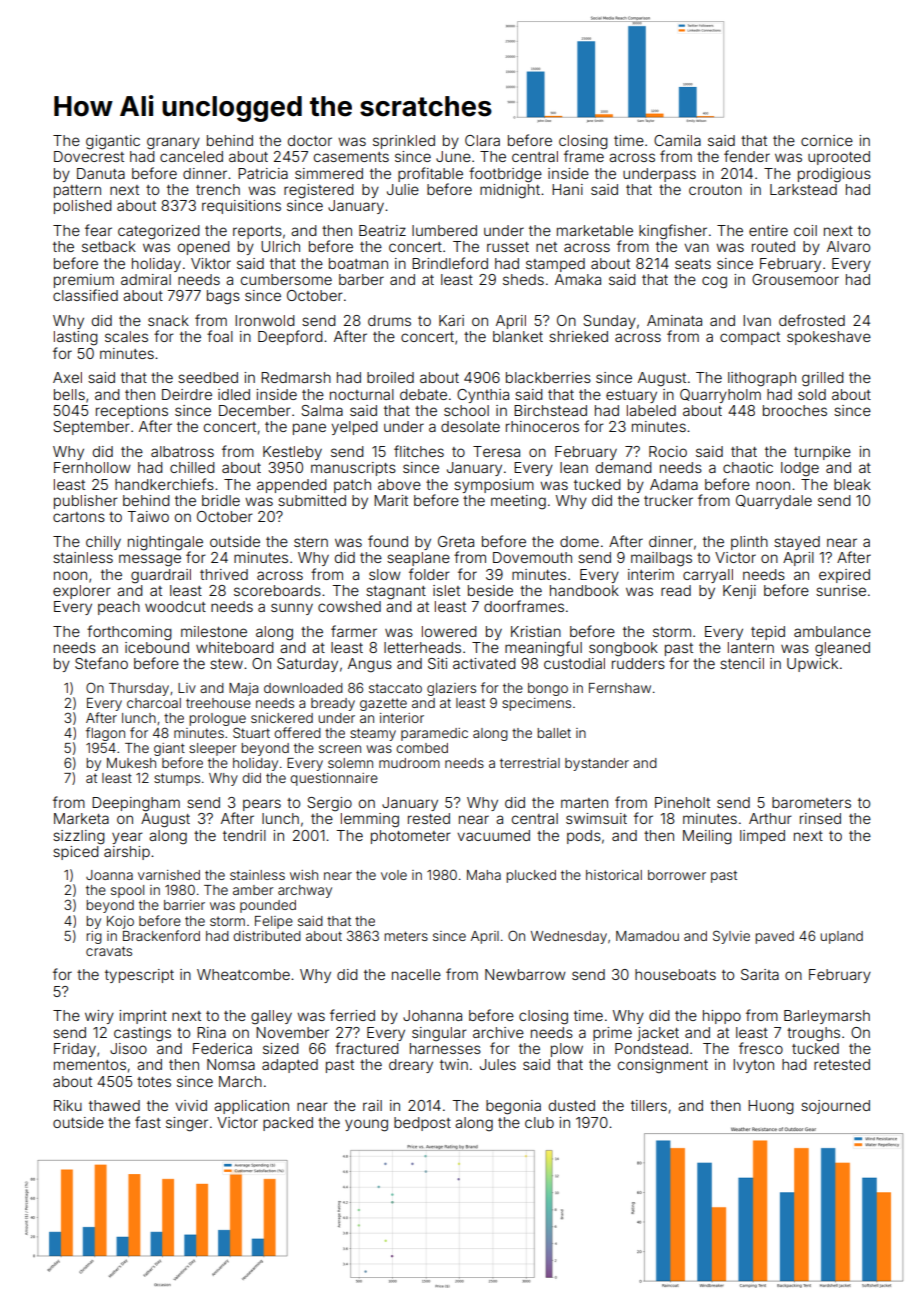  I want to click on Kristian, so click(536, 631).
